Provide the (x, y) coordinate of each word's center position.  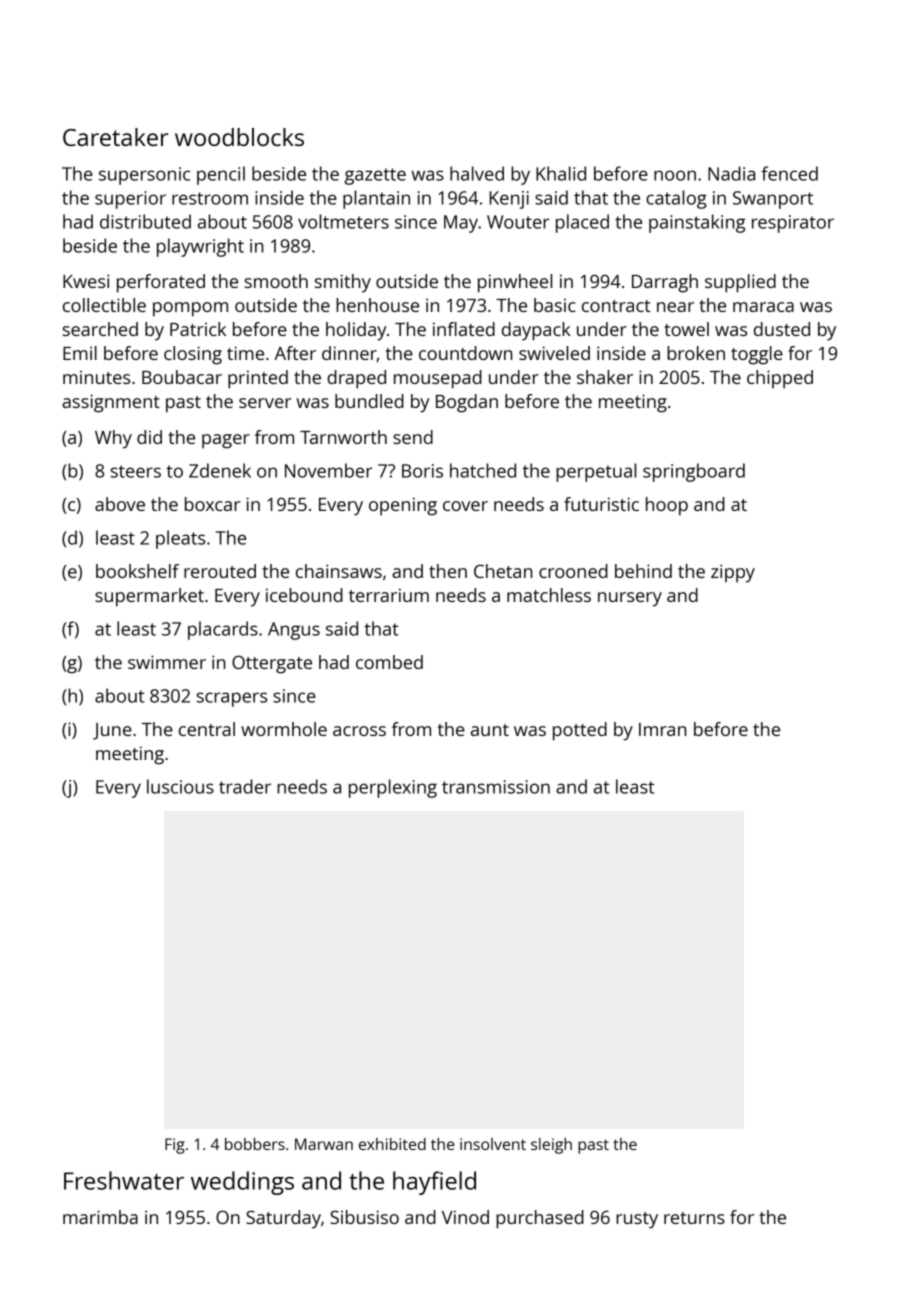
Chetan (503, 571)
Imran (662, 729)
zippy (733, 573)
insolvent (493, 1144)
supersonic (144, 176)
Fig (175, 1146)
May (461, 224)
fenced (789, 173)
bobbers (255, 1144)
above (120, 504)
